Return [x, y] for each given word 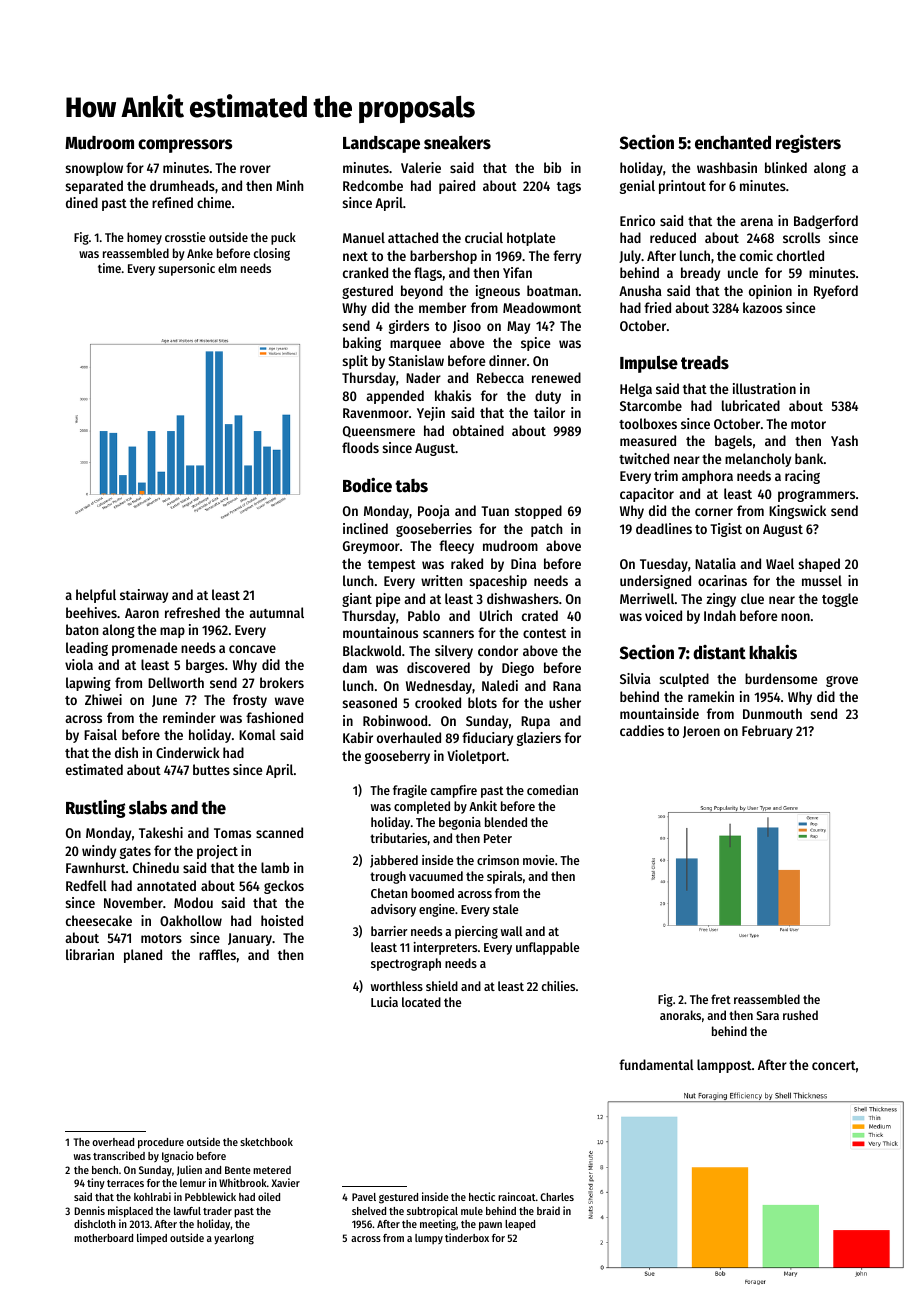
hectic [482, 1196]
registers [808, 144]
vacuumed [436, 876]
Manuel [364, 237]
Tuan [495, 511]
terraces [125, 1183]
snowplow [94, 169]
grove [842, 681]
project [217, 852]
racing [802, 477]
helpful [96, 596]
